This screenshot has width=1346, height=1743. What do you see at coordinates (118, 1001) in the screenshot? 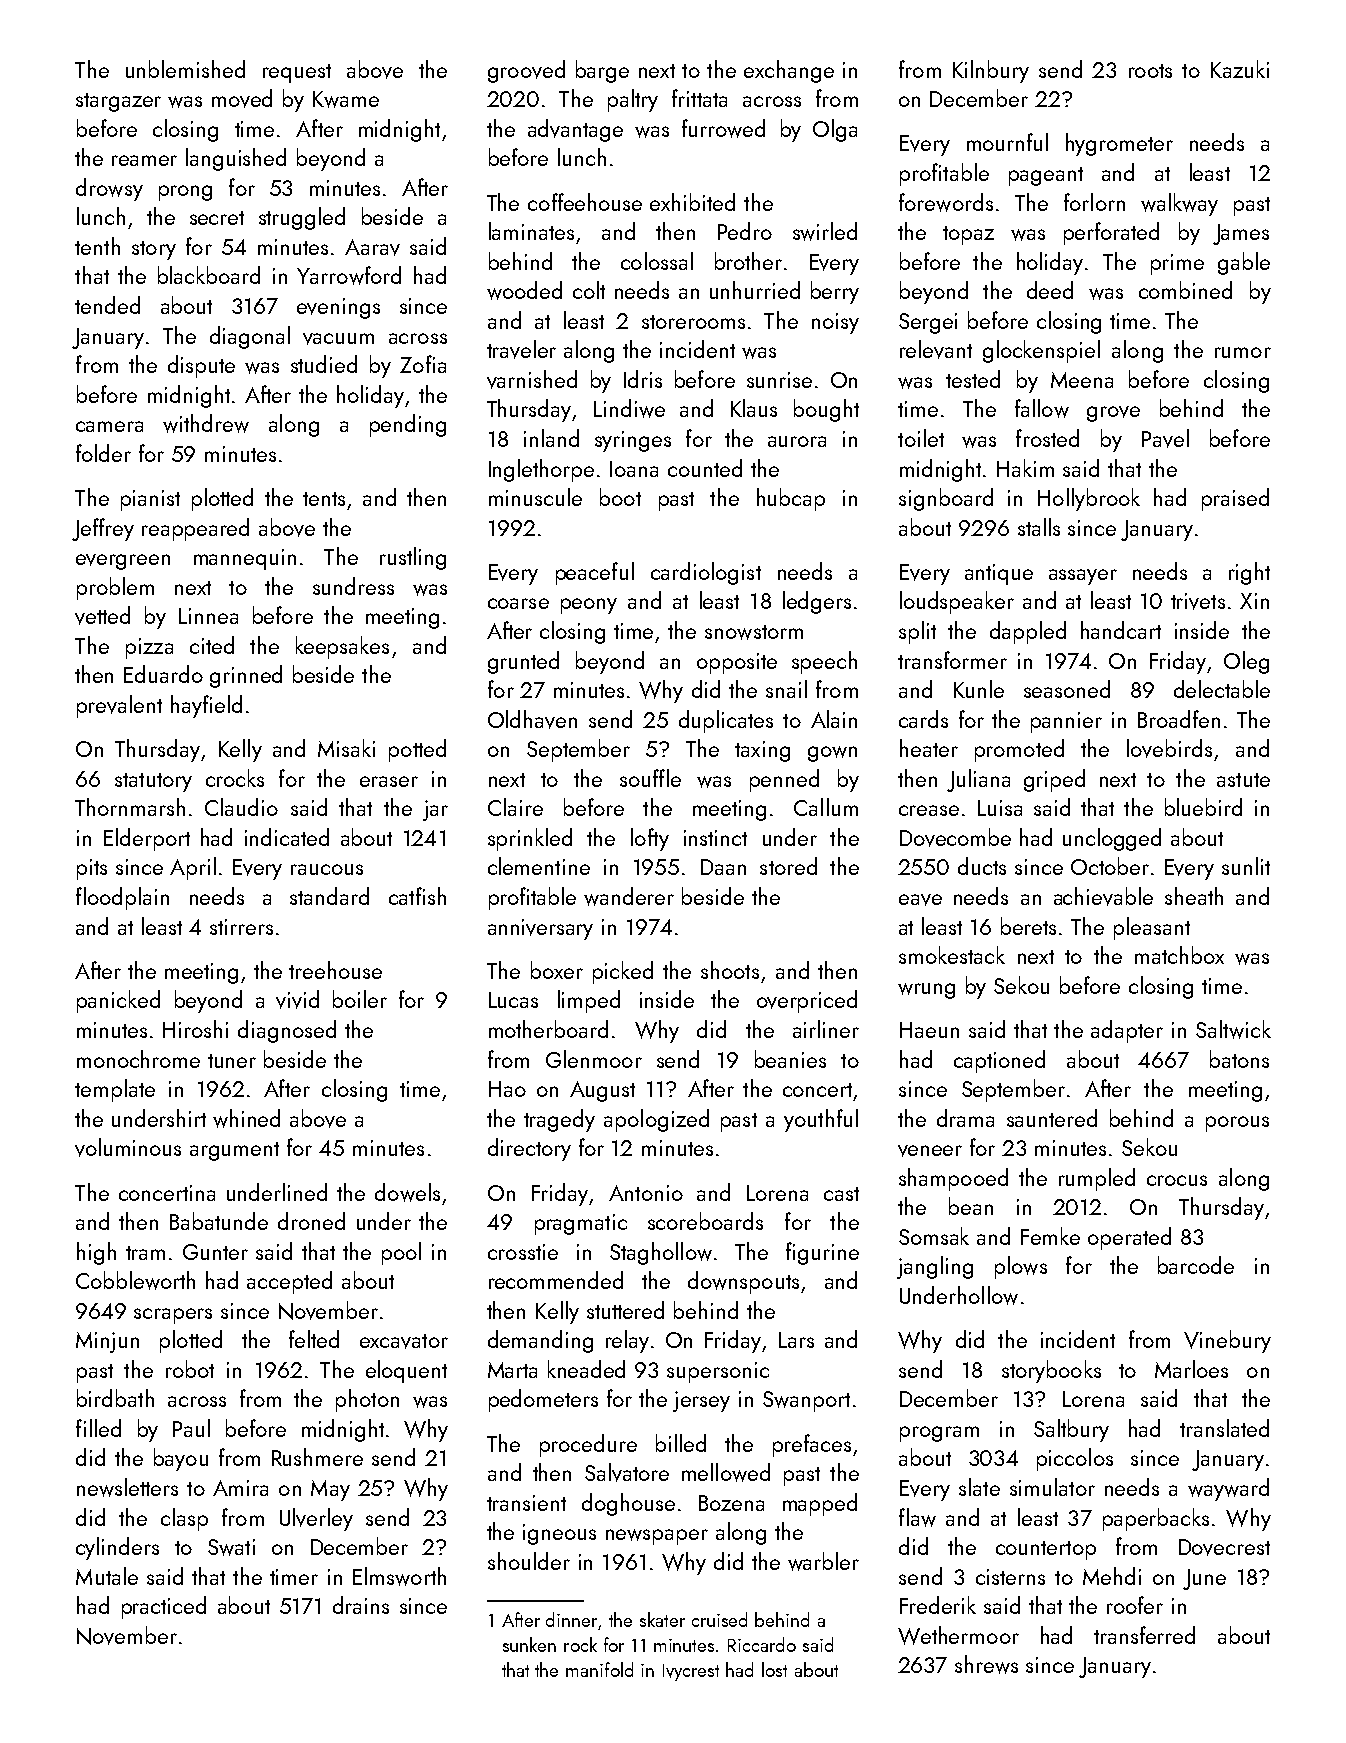
I see `panicked` at bounding box center [118, 1001].
